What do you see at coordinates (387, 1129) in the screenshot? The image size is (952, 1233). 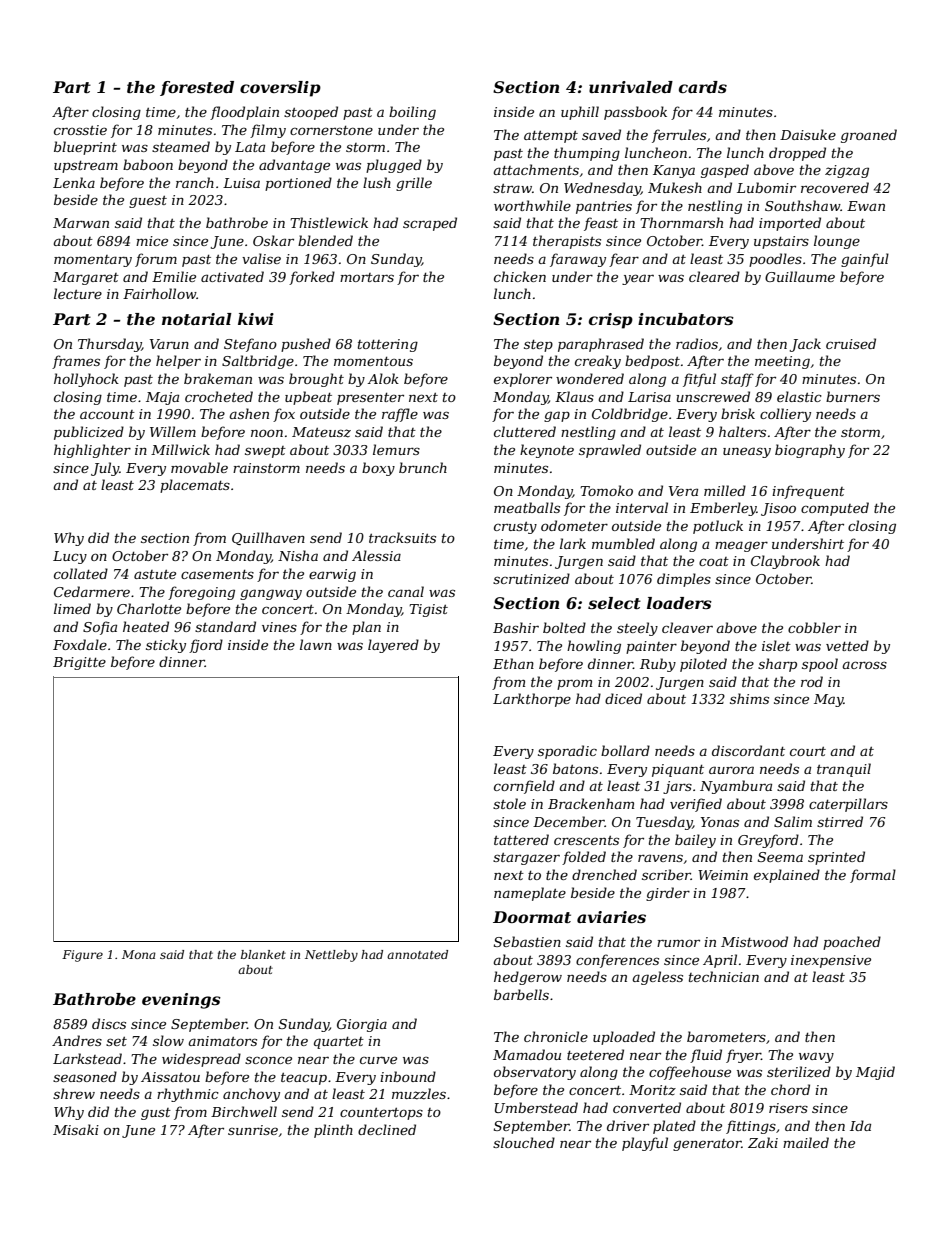 I see `declined` at bounding box center [387, 1129].
